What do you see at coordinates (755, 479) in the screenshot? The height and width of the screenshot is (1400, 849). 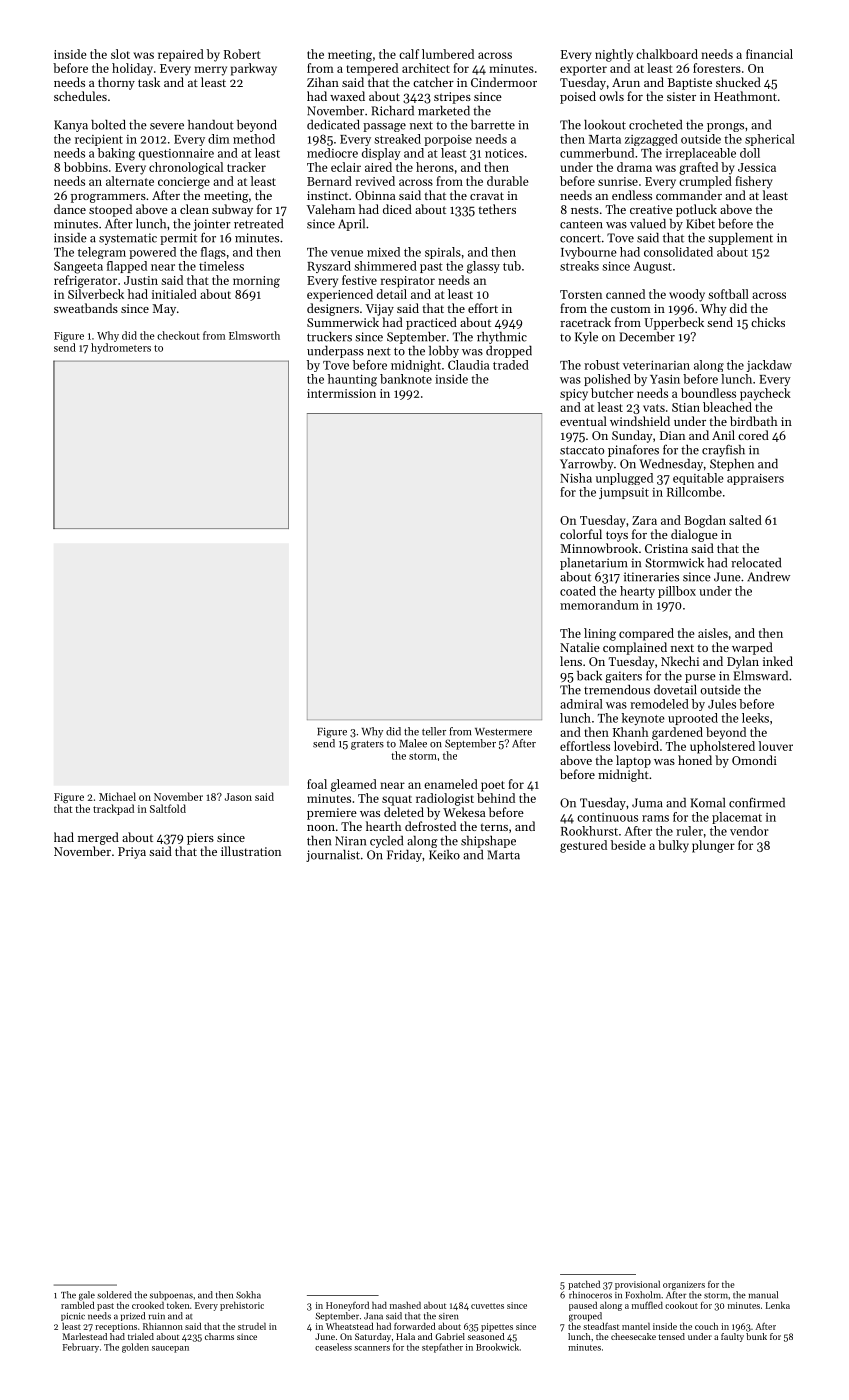 I see `appraisers` at bounding box center [755, 479].
